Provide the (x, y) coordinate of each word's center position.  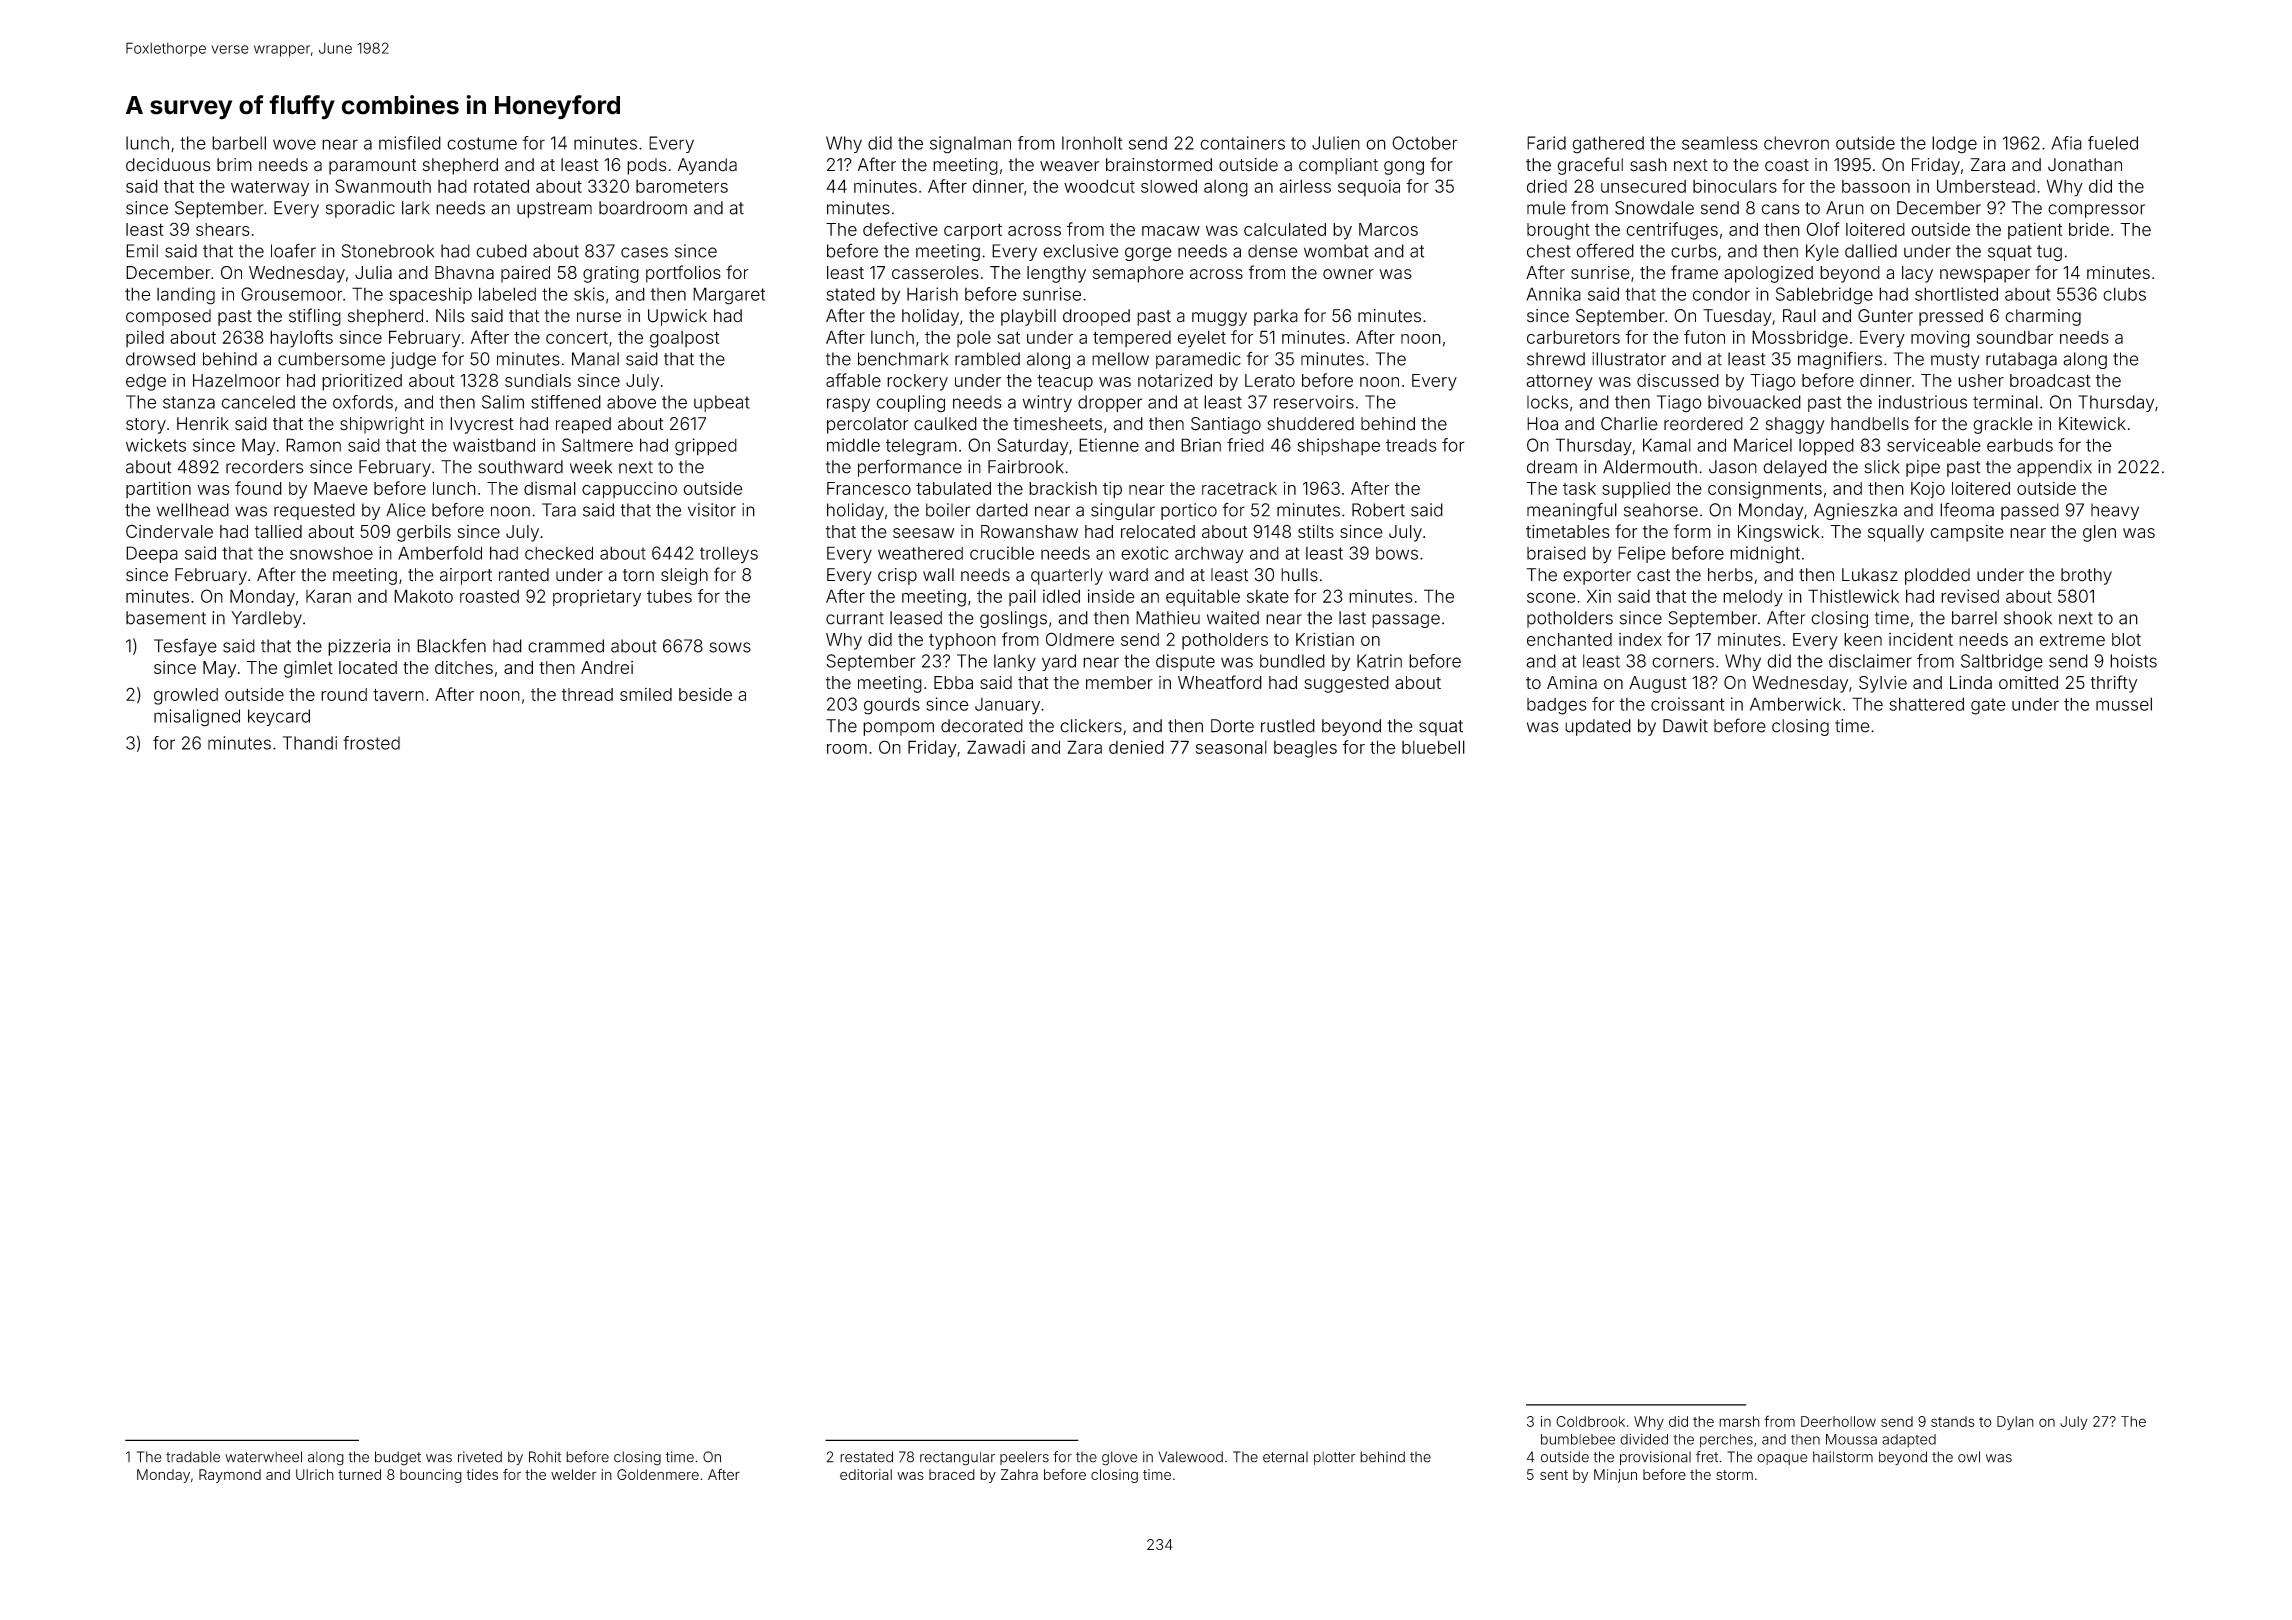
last (1352, 618)
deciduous (168, 165)
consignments (1765, 490)
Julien (1336, 143)
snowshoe (331, 553)
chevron (1796, 143)
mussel (2124, 704)
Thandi (310, 743)
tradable (193, 1457)
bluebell (1433, 747)
